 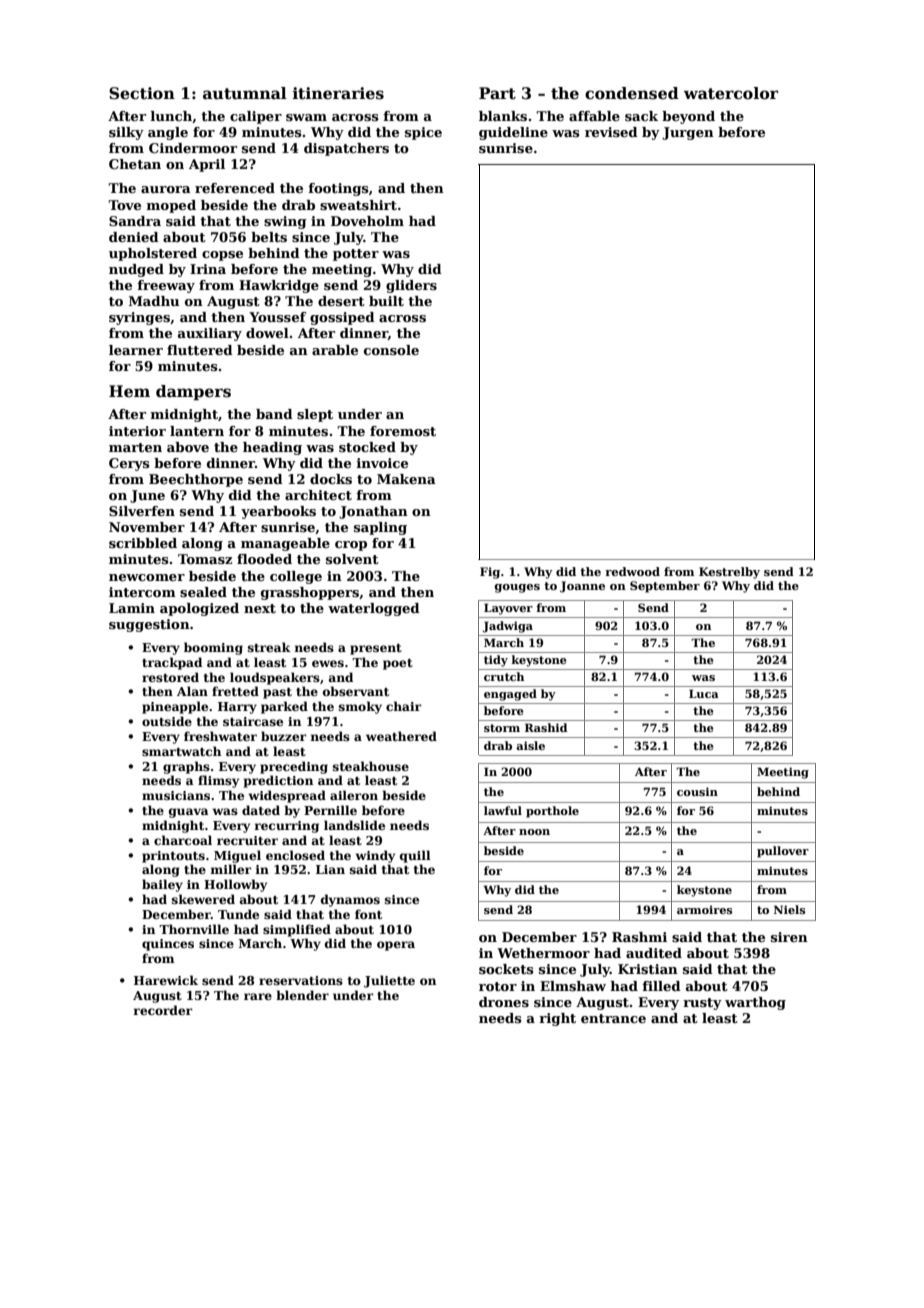 What do you see at coordinates (702, 1004) in the image?
I see `rusty` at bounding box center [702, 1004].
